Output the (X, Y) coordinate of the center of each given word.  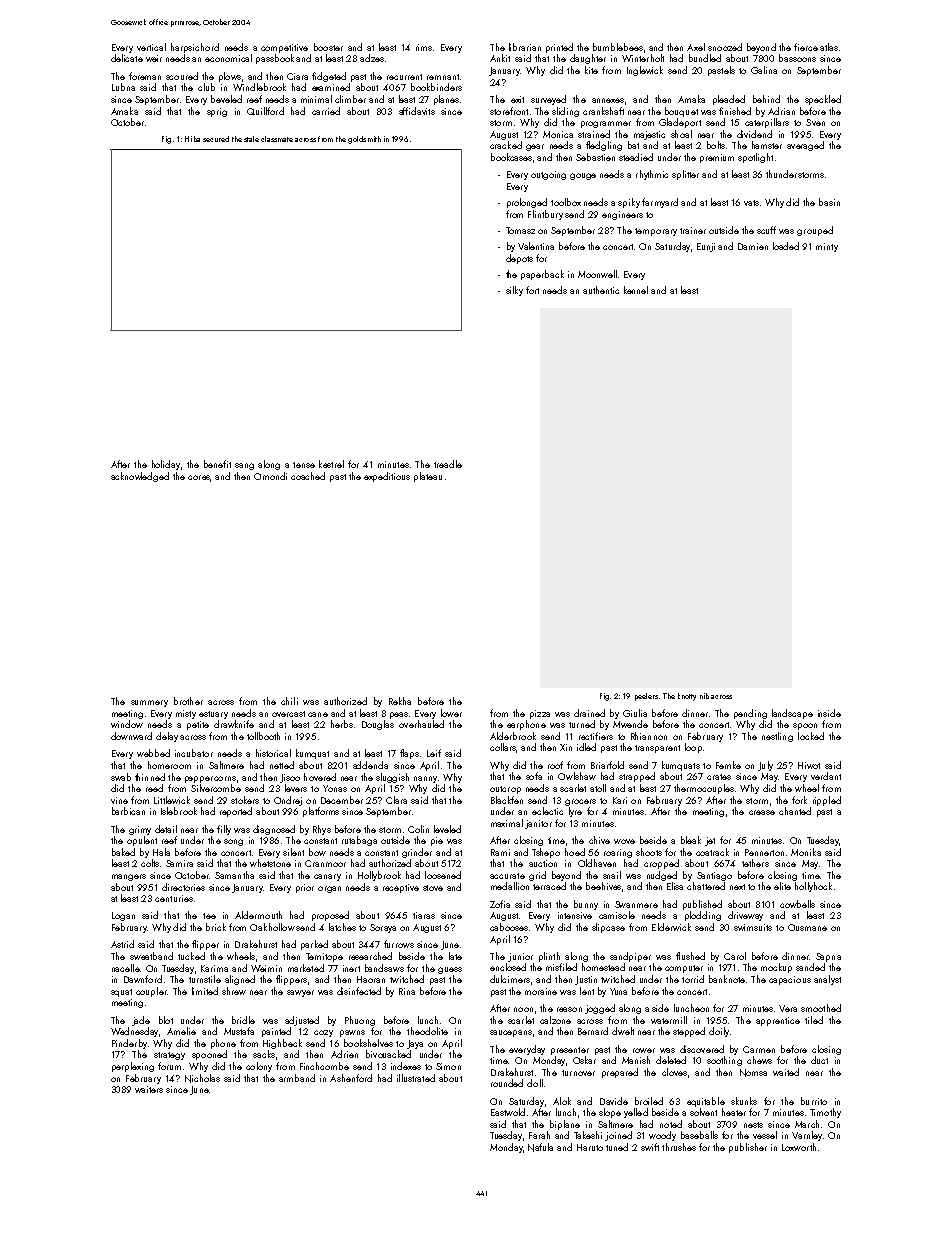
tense (304, 465)
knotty (687, 697)
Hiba (192, 139)
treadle (448, 464)
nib (704, 696)
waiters (149, 1089)
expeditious (387, 477)
